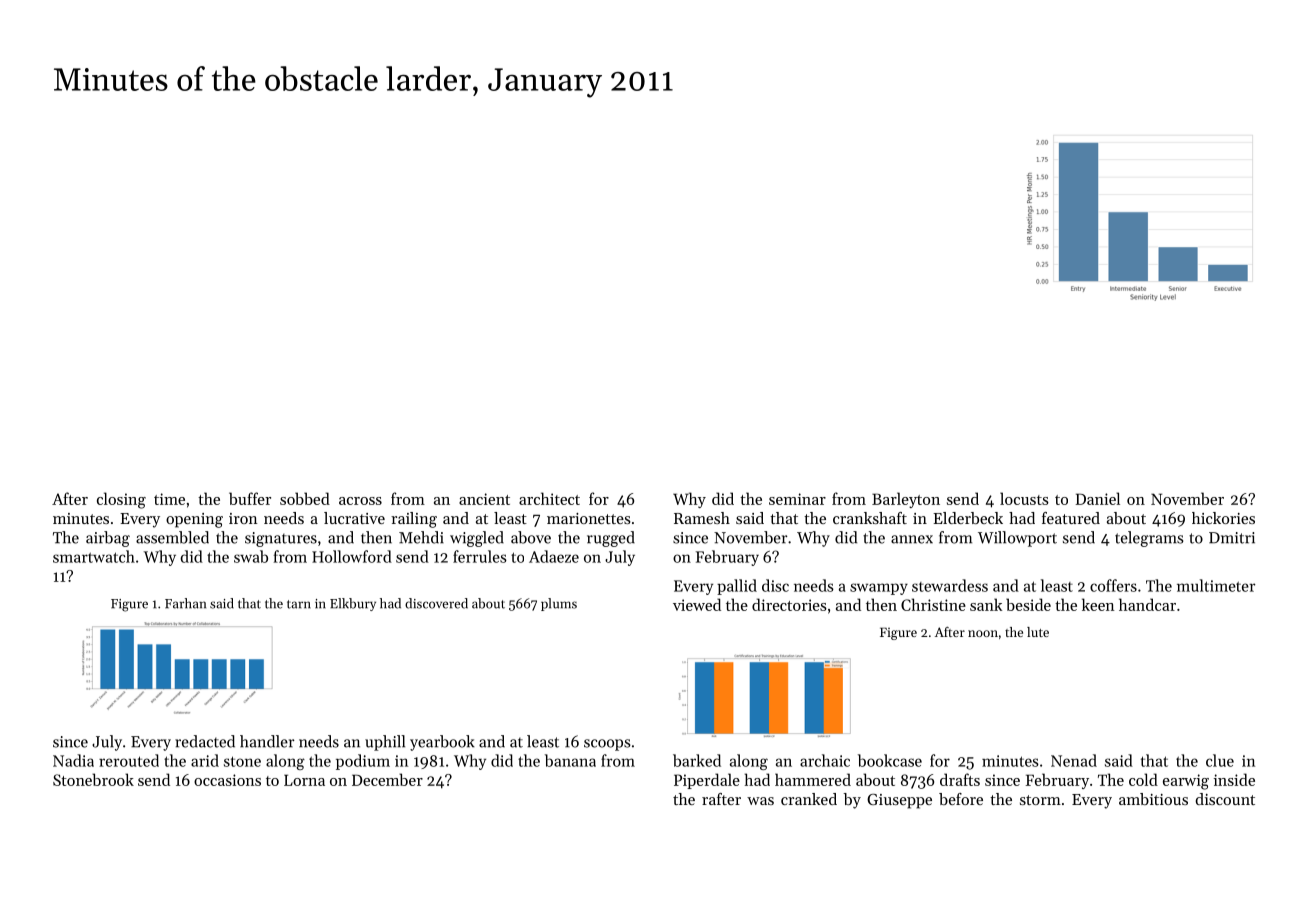 Image resolution: width=1308 pixels, height=924 pixels. What do you see at coordinates (549, 498) in the document?
I see `architect` at bounding box center [549, 498].
